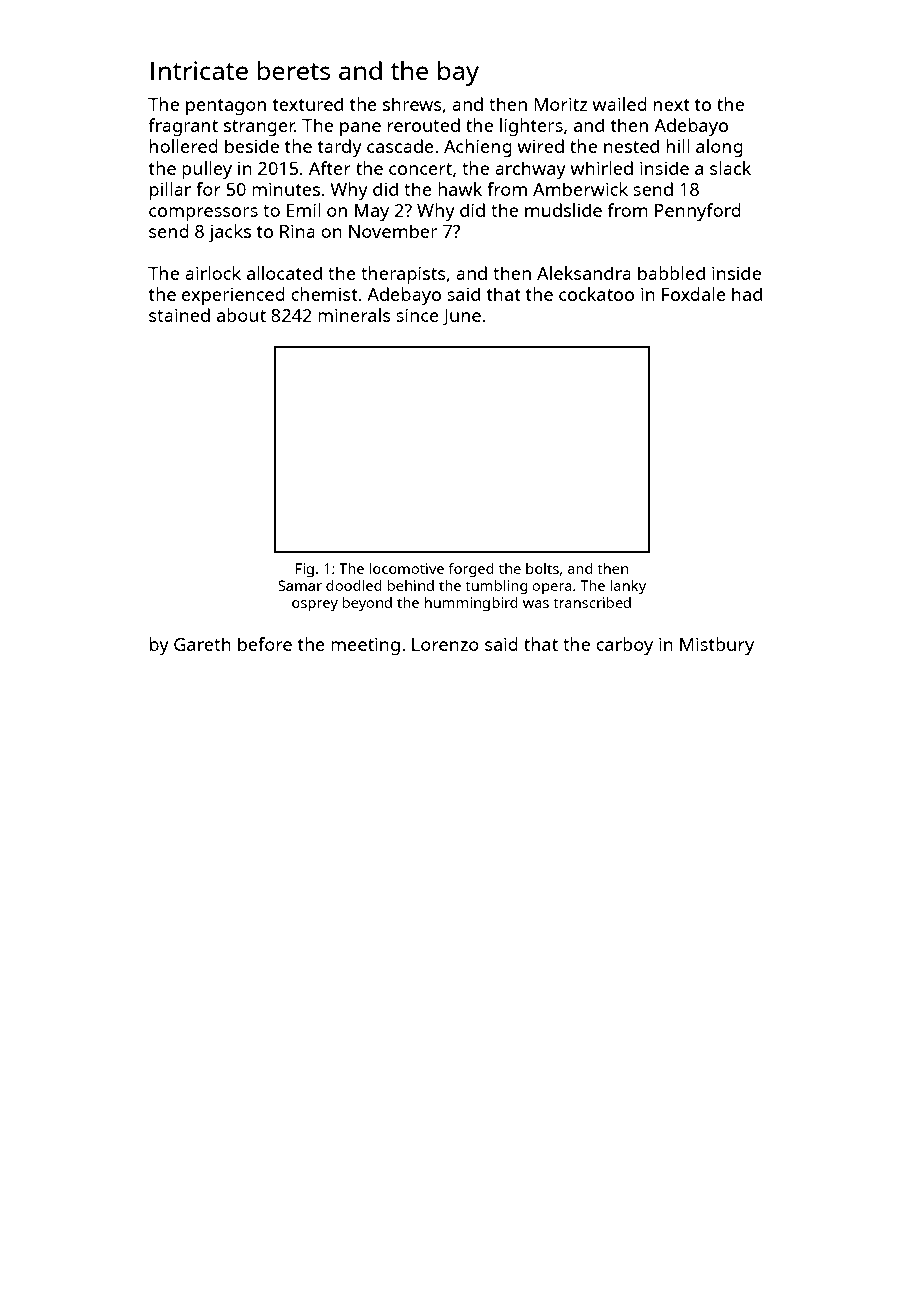 This document has width=924, height=1311. I want to click on lanky, so click(628, 587).
